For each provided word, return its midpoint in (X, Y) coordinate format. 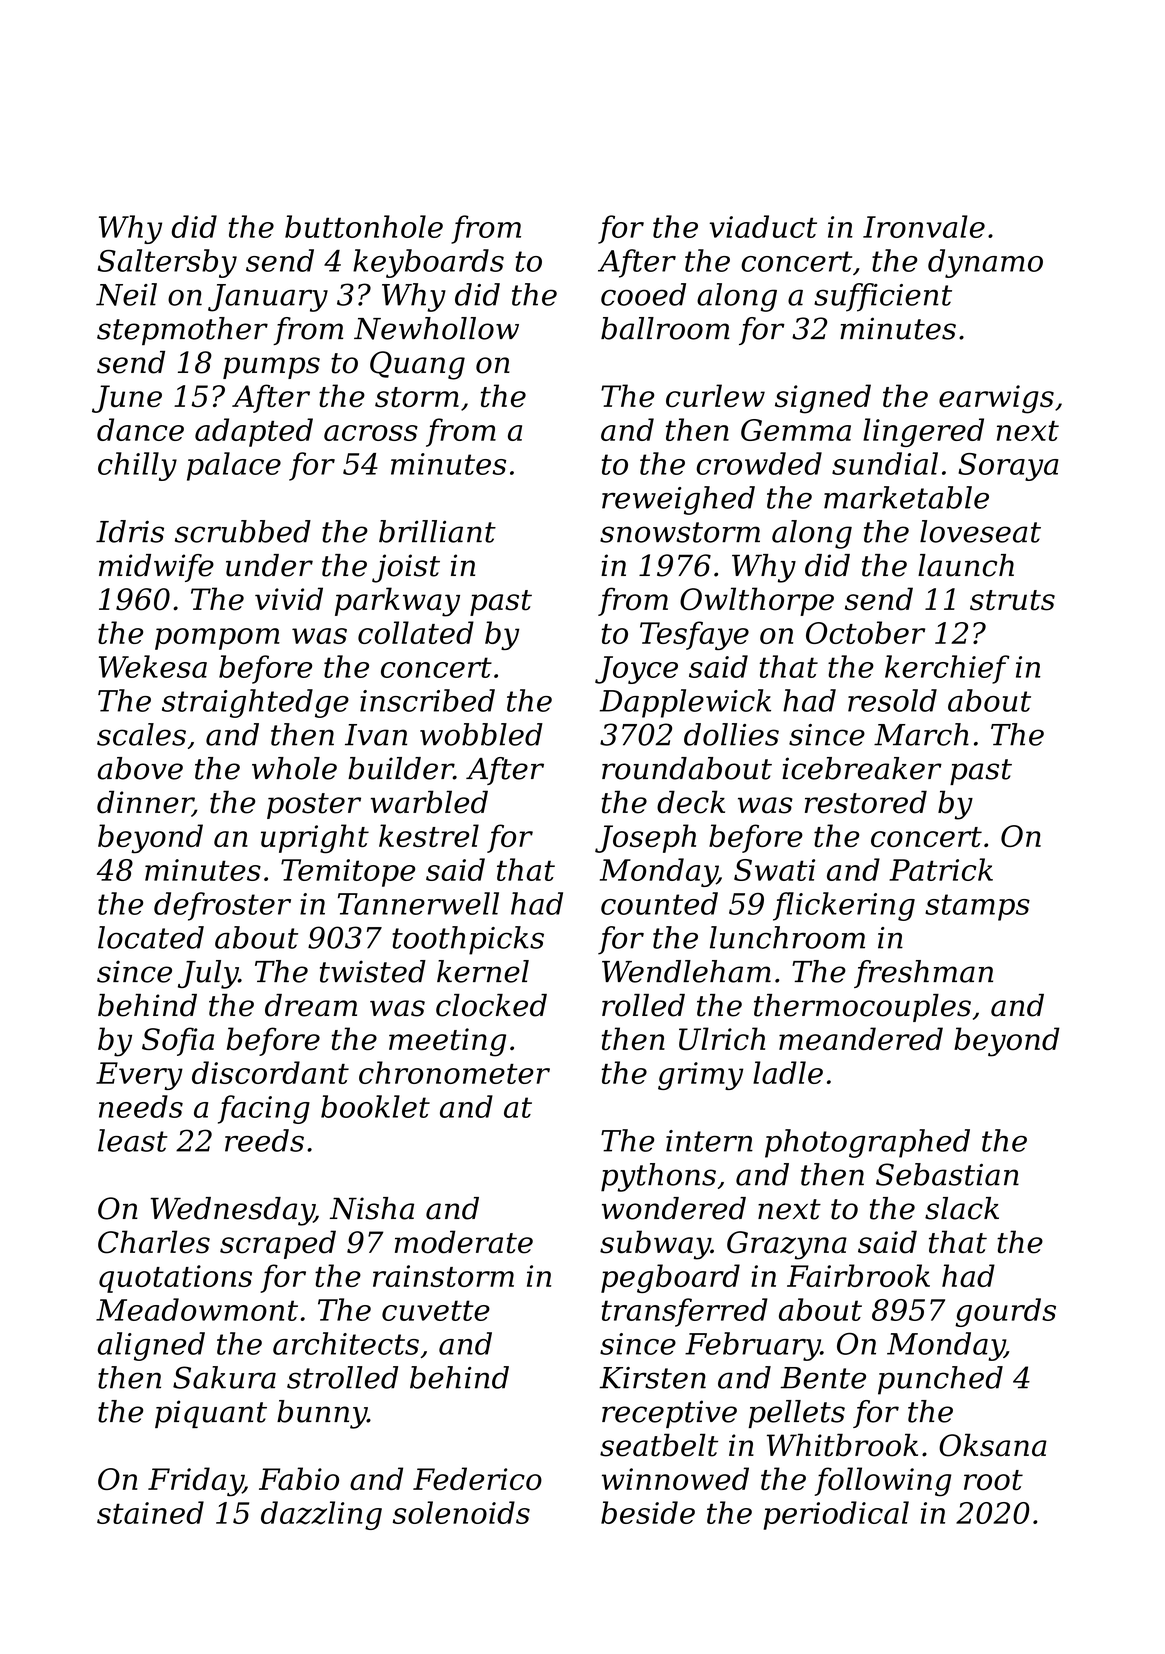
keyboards (428, 263)
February (753, 1346)
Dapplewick (685, 703)
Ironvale (924, 226)
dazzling (321, 1515)
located (151, 937)
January (268, 298)
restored (866, 802)
